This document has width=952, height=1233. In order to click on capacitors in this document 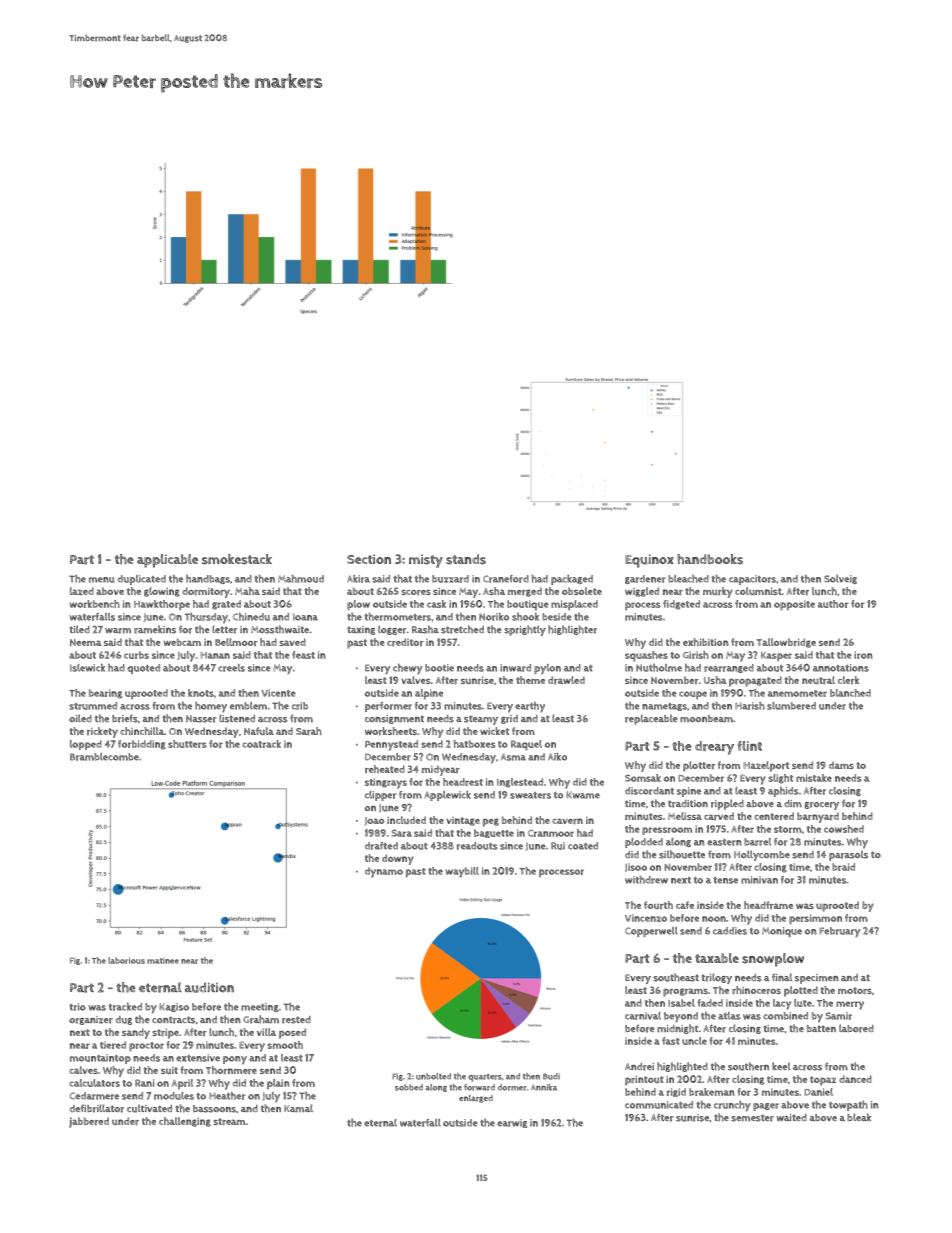, I will do `click(752, 580)`.
